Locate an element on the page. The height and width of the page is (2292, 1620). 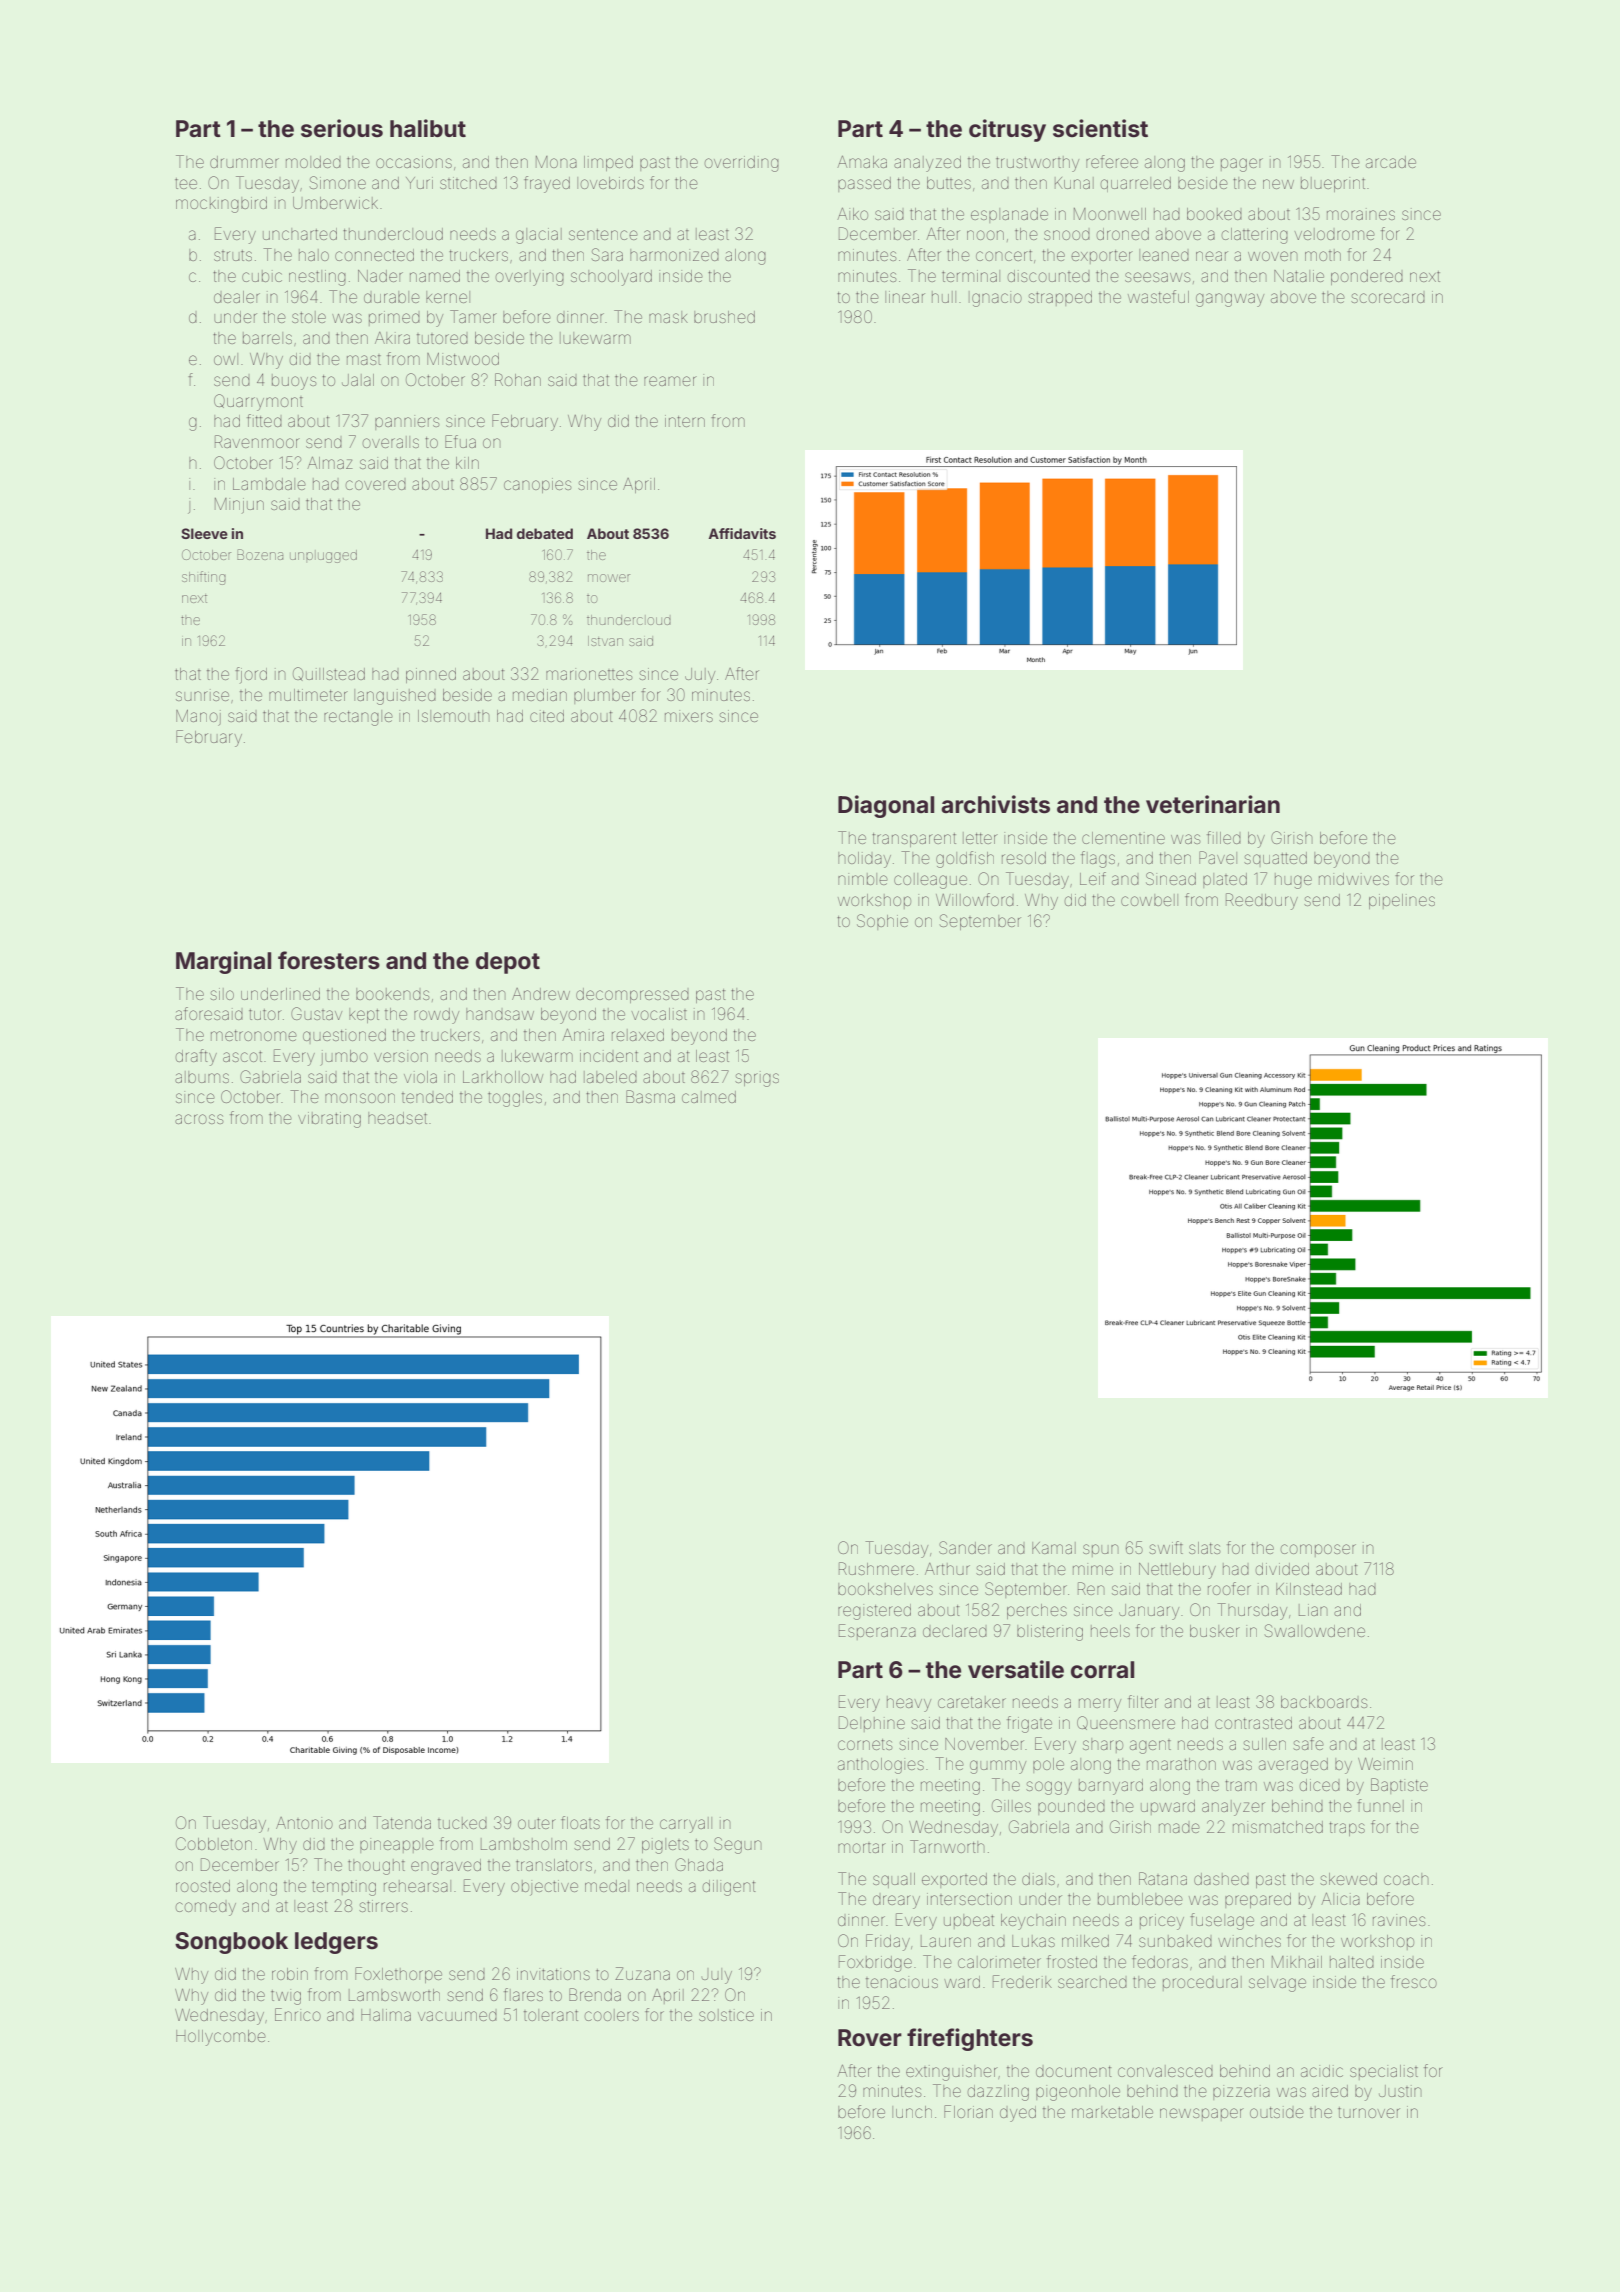
monsoon is located at coordinates (360, 1098).
